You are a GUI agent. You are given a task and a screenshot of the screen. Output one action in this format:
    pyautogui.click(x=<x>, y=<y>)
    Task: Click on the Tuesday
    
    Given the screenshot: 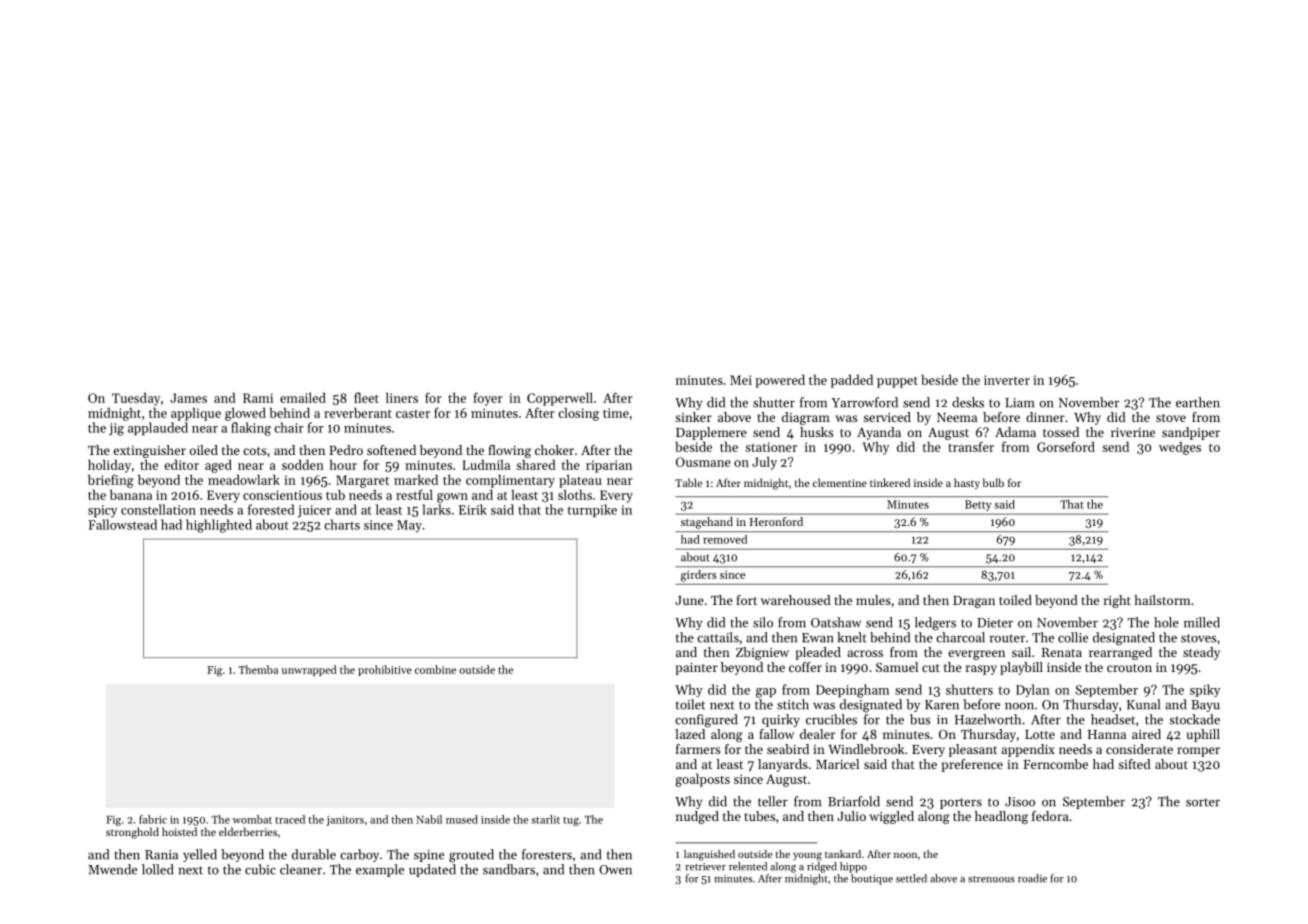 What is the action you would take?
    pyautogui.click(x=136, y=399)
